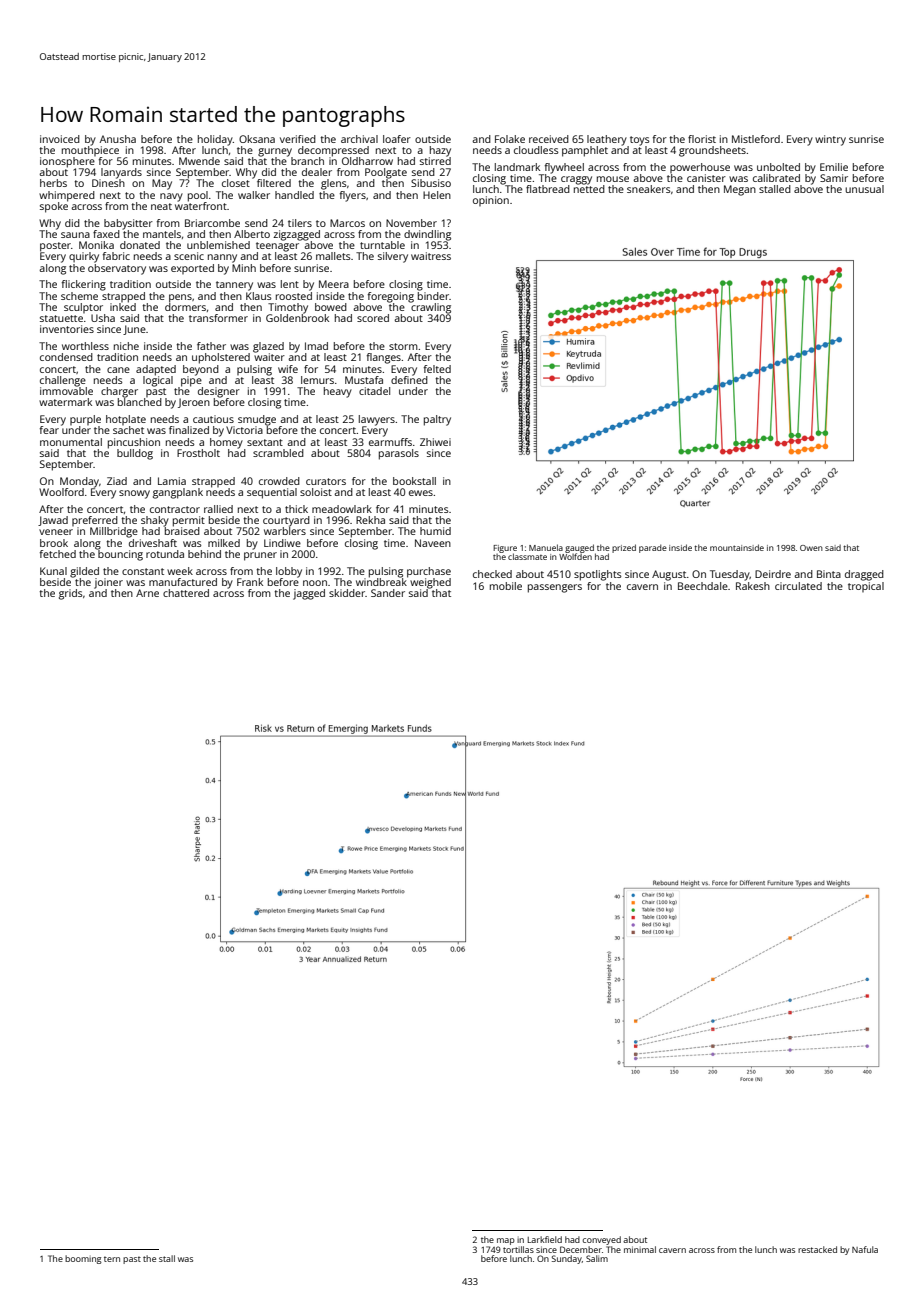  Describe the element at coordinates (388, 593) in the image. I see `Sander` at that location.
